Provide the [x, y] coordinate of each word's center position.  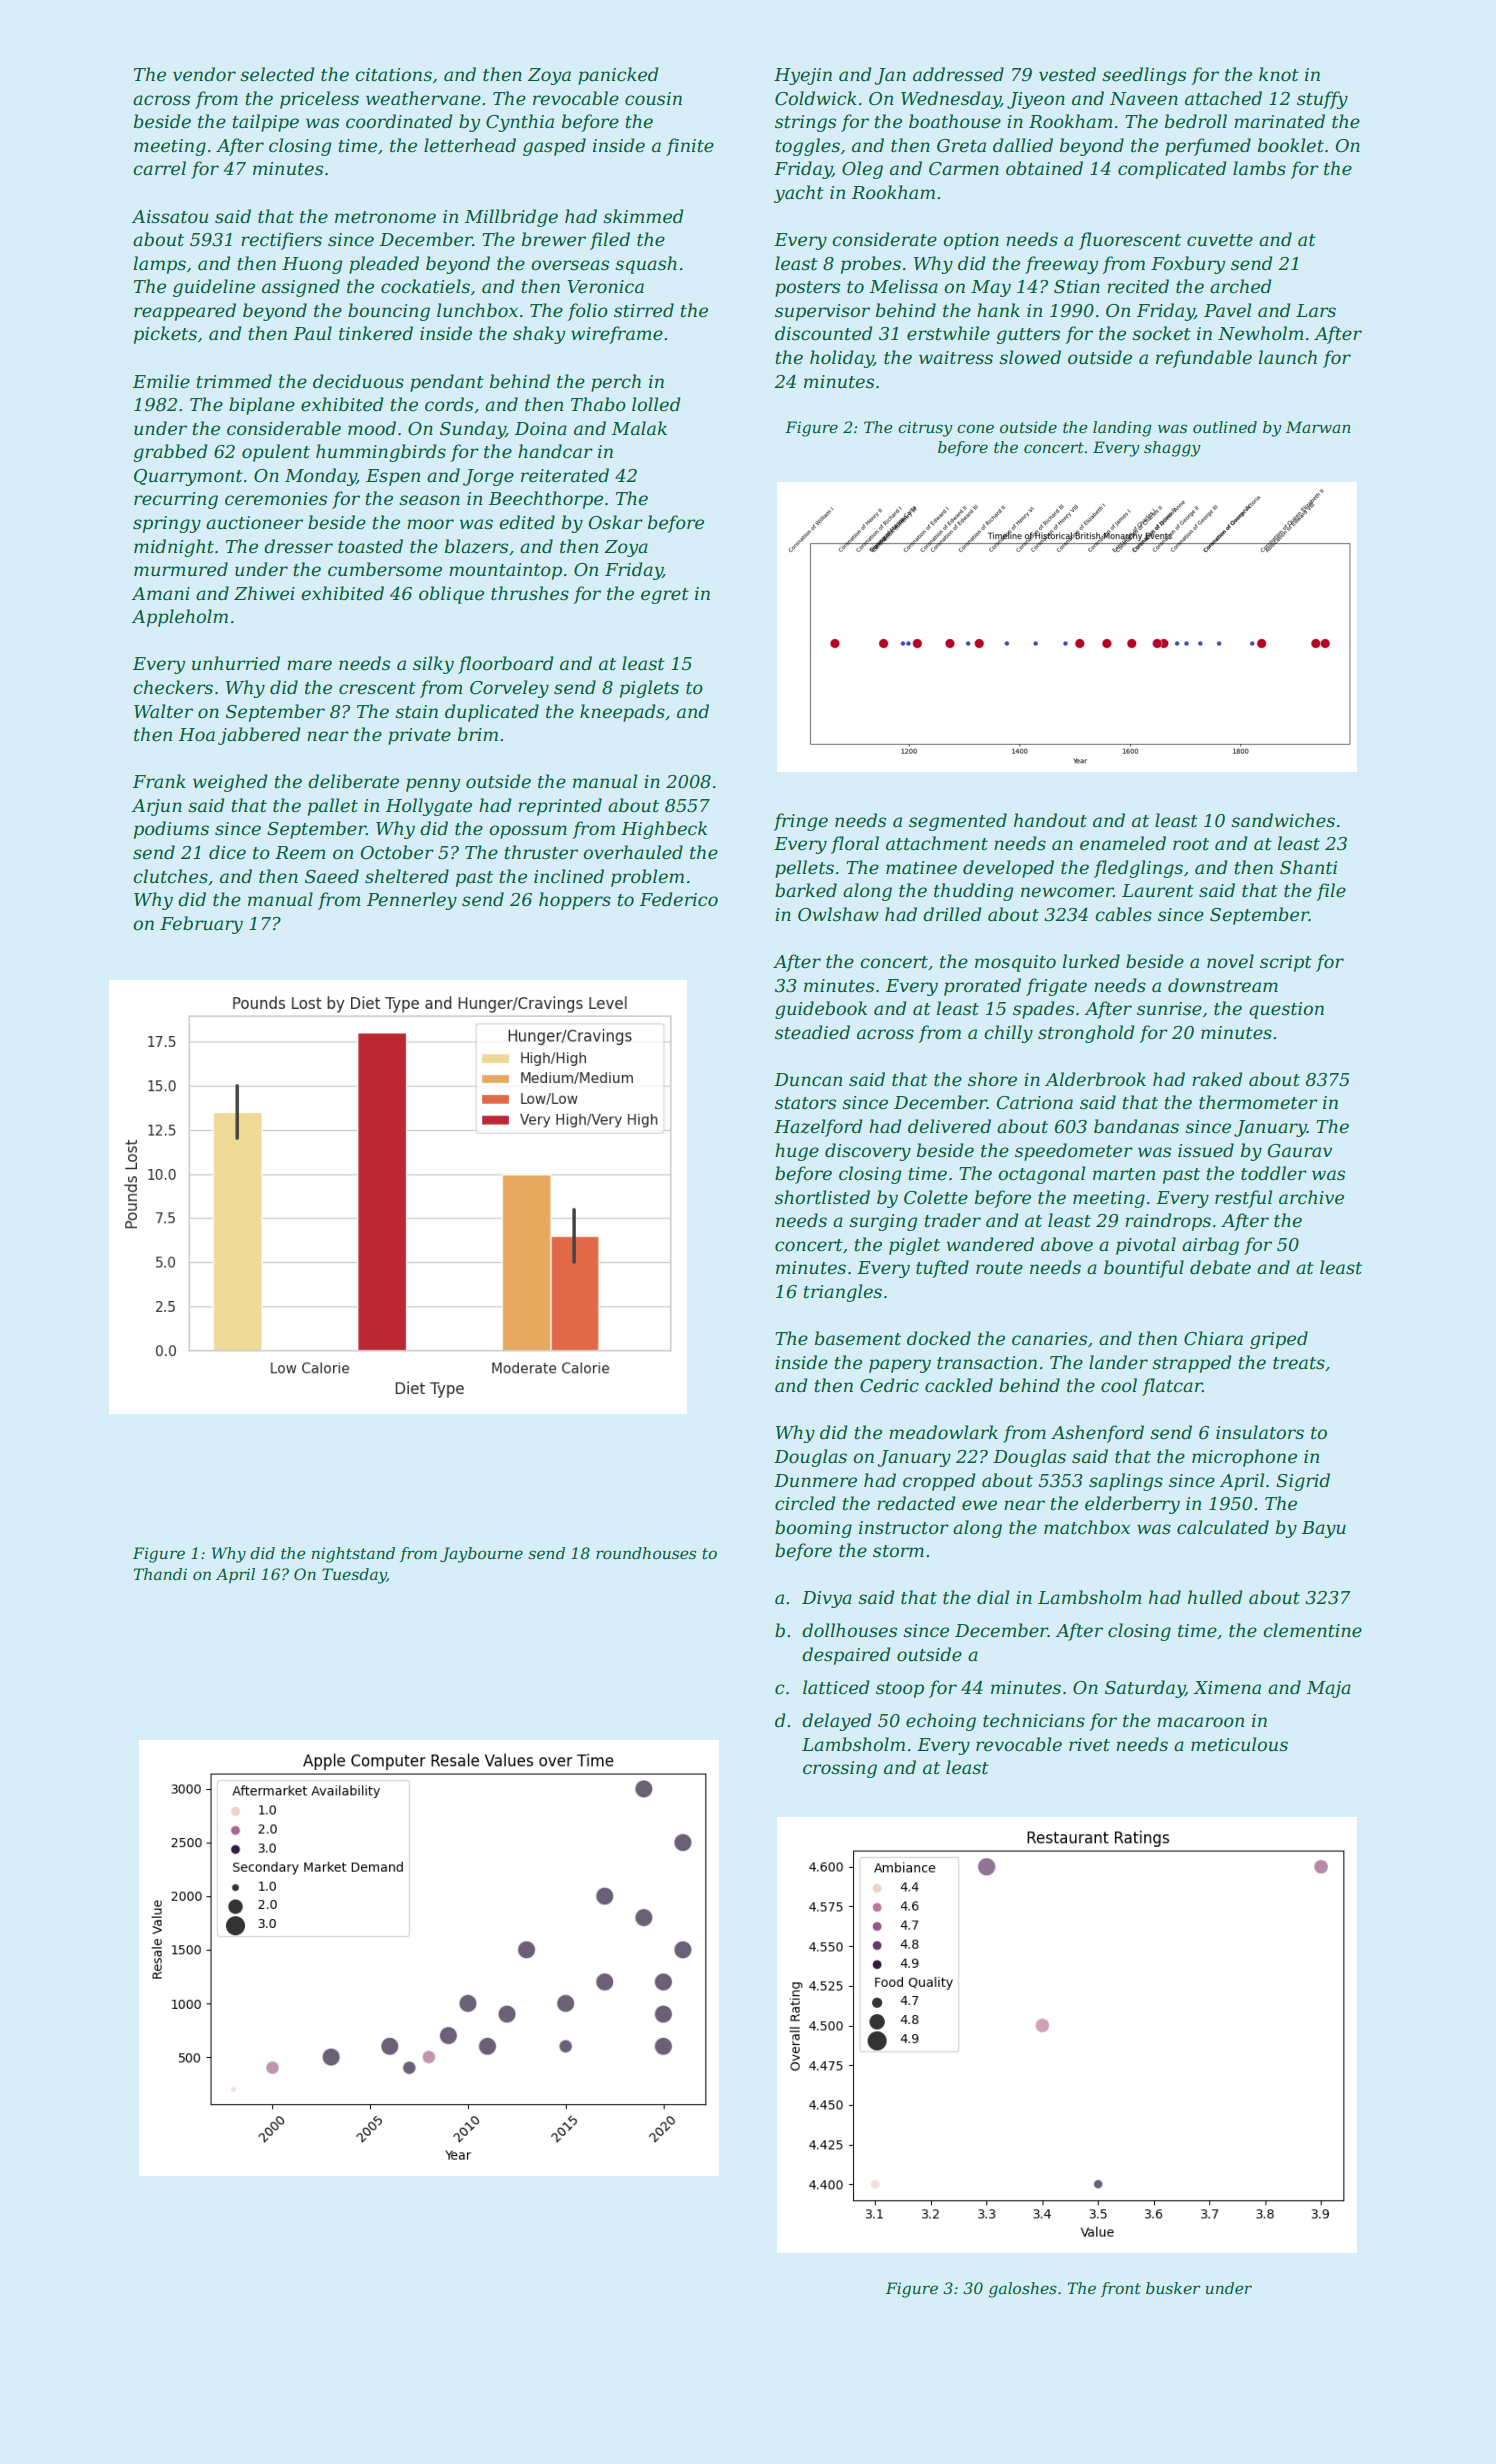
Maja [1329, 1689]
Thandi [160, 1574]
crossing [840, 1769]
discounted [823, 333]
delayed [836, 1722]
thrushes [530, 593]
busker [1173, 2288]
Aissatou [169, 217]
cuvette [1220, 240]
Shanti [1308, 867]
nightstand [353, 1555]
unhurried [236, 663]
